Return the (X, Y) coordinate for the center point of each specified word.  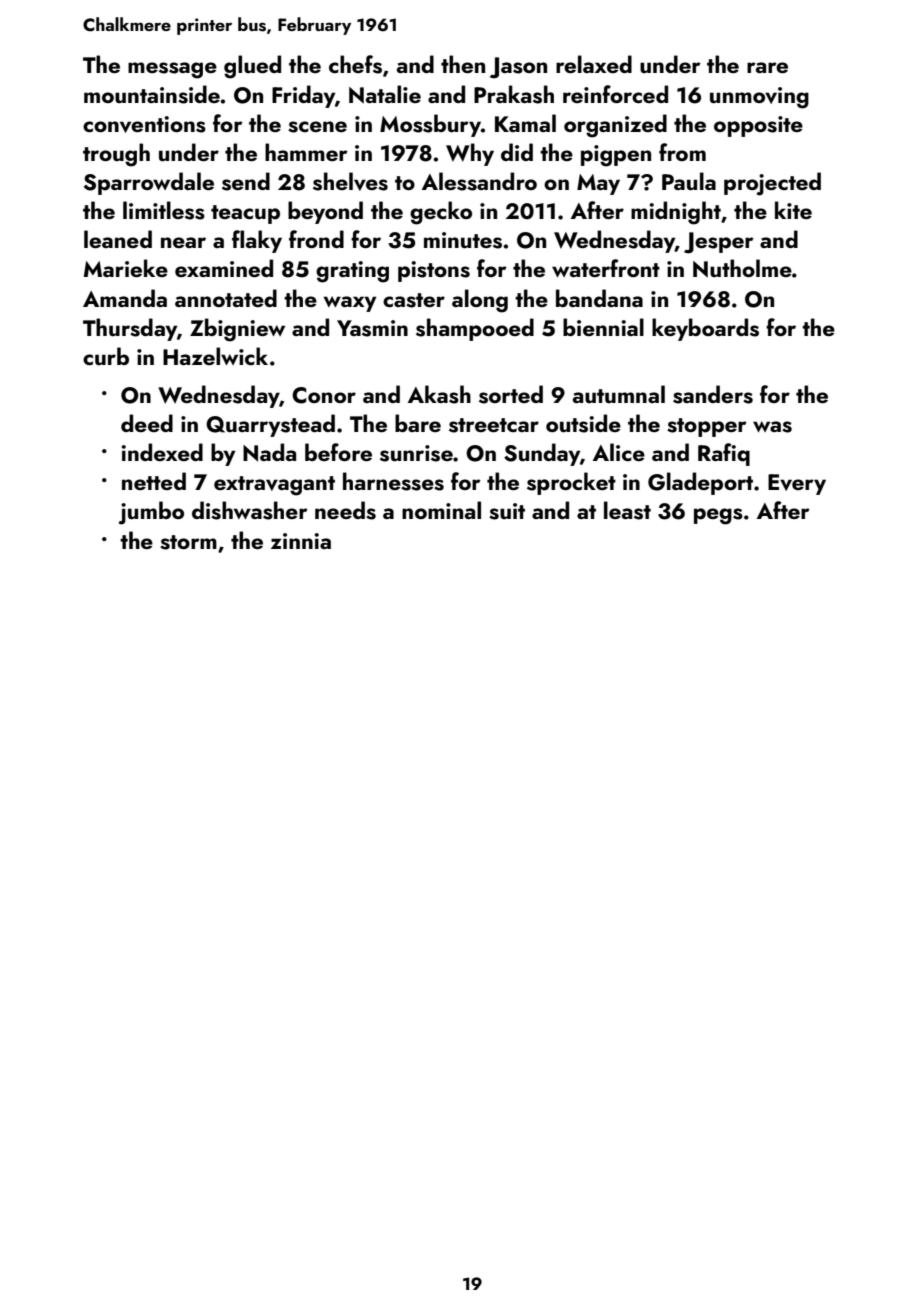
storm (188, 542)
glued (252, 67)
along (480, 301)
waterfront (606, 268)
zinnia (301, 541)
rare (767, 67)
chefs (355, 64)
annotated (226, 298)
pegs (718, 516)
